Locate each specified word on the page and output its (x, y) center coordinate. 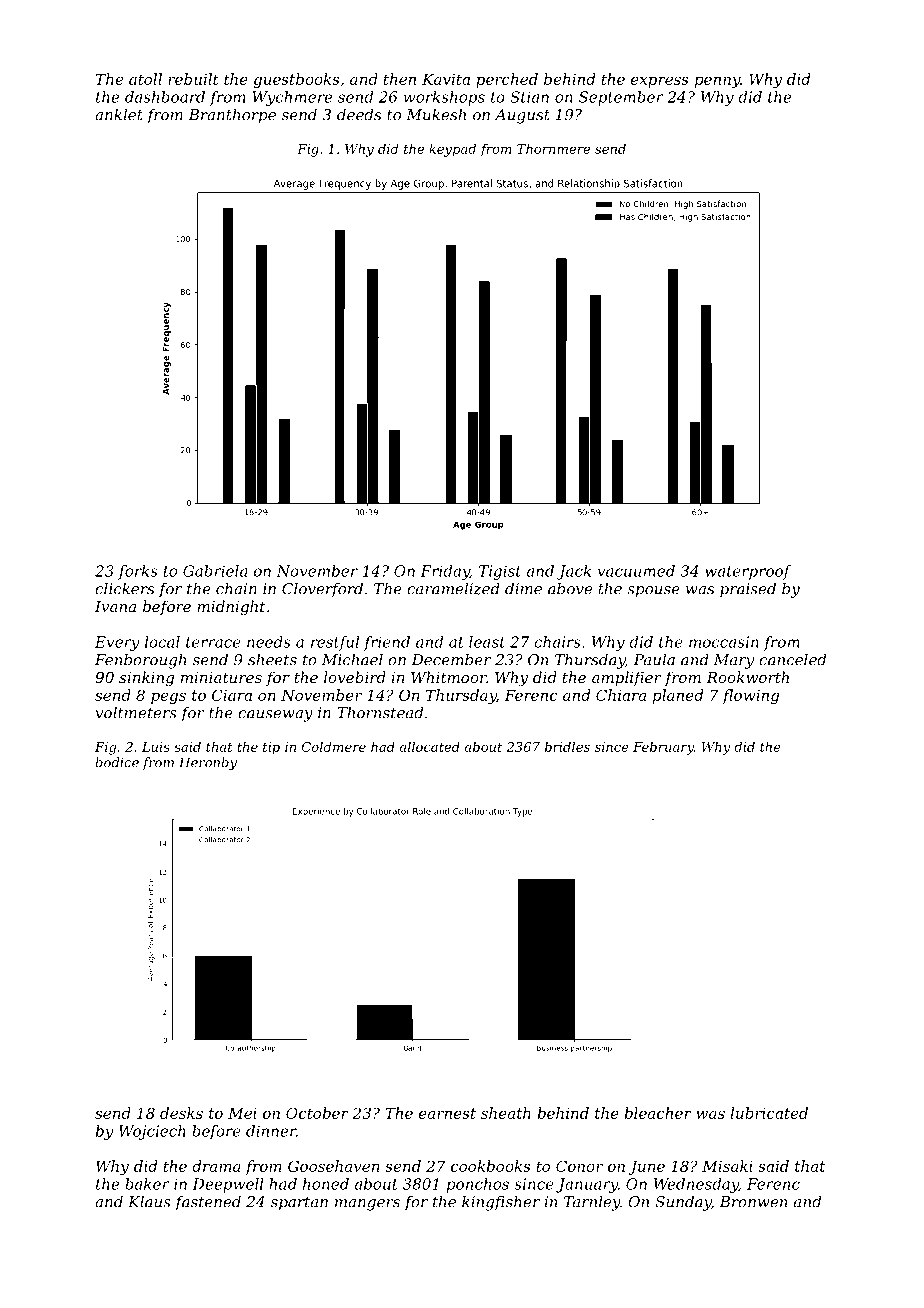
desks (181, 1113)
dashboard (165, 97)
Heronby (208, 763)
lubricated (769, 1113)
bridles (567, 747)
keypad (452, 150)
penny (717, 82)
